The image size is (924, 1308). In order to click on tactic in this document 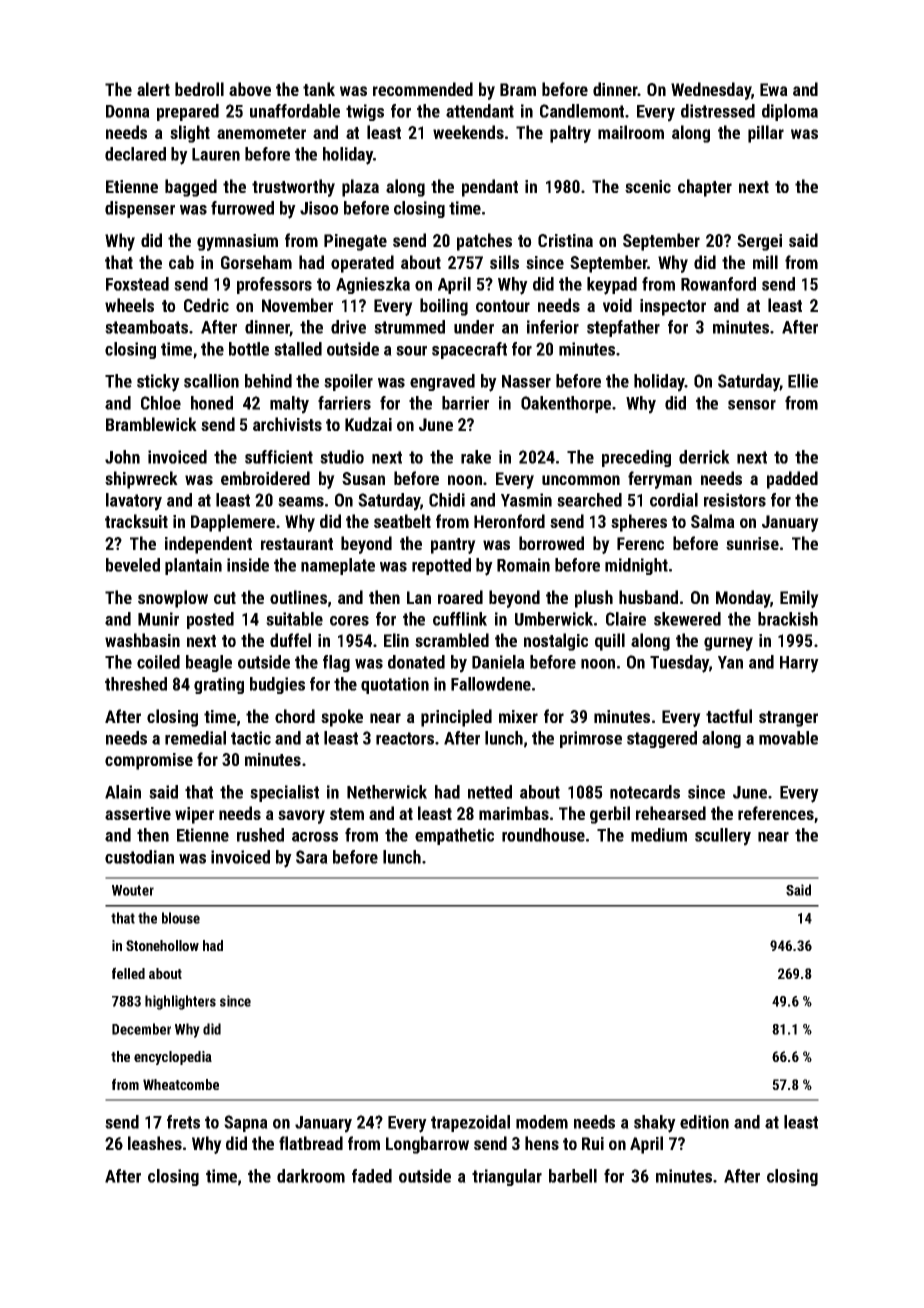, I will do `click(251, 738)`.
